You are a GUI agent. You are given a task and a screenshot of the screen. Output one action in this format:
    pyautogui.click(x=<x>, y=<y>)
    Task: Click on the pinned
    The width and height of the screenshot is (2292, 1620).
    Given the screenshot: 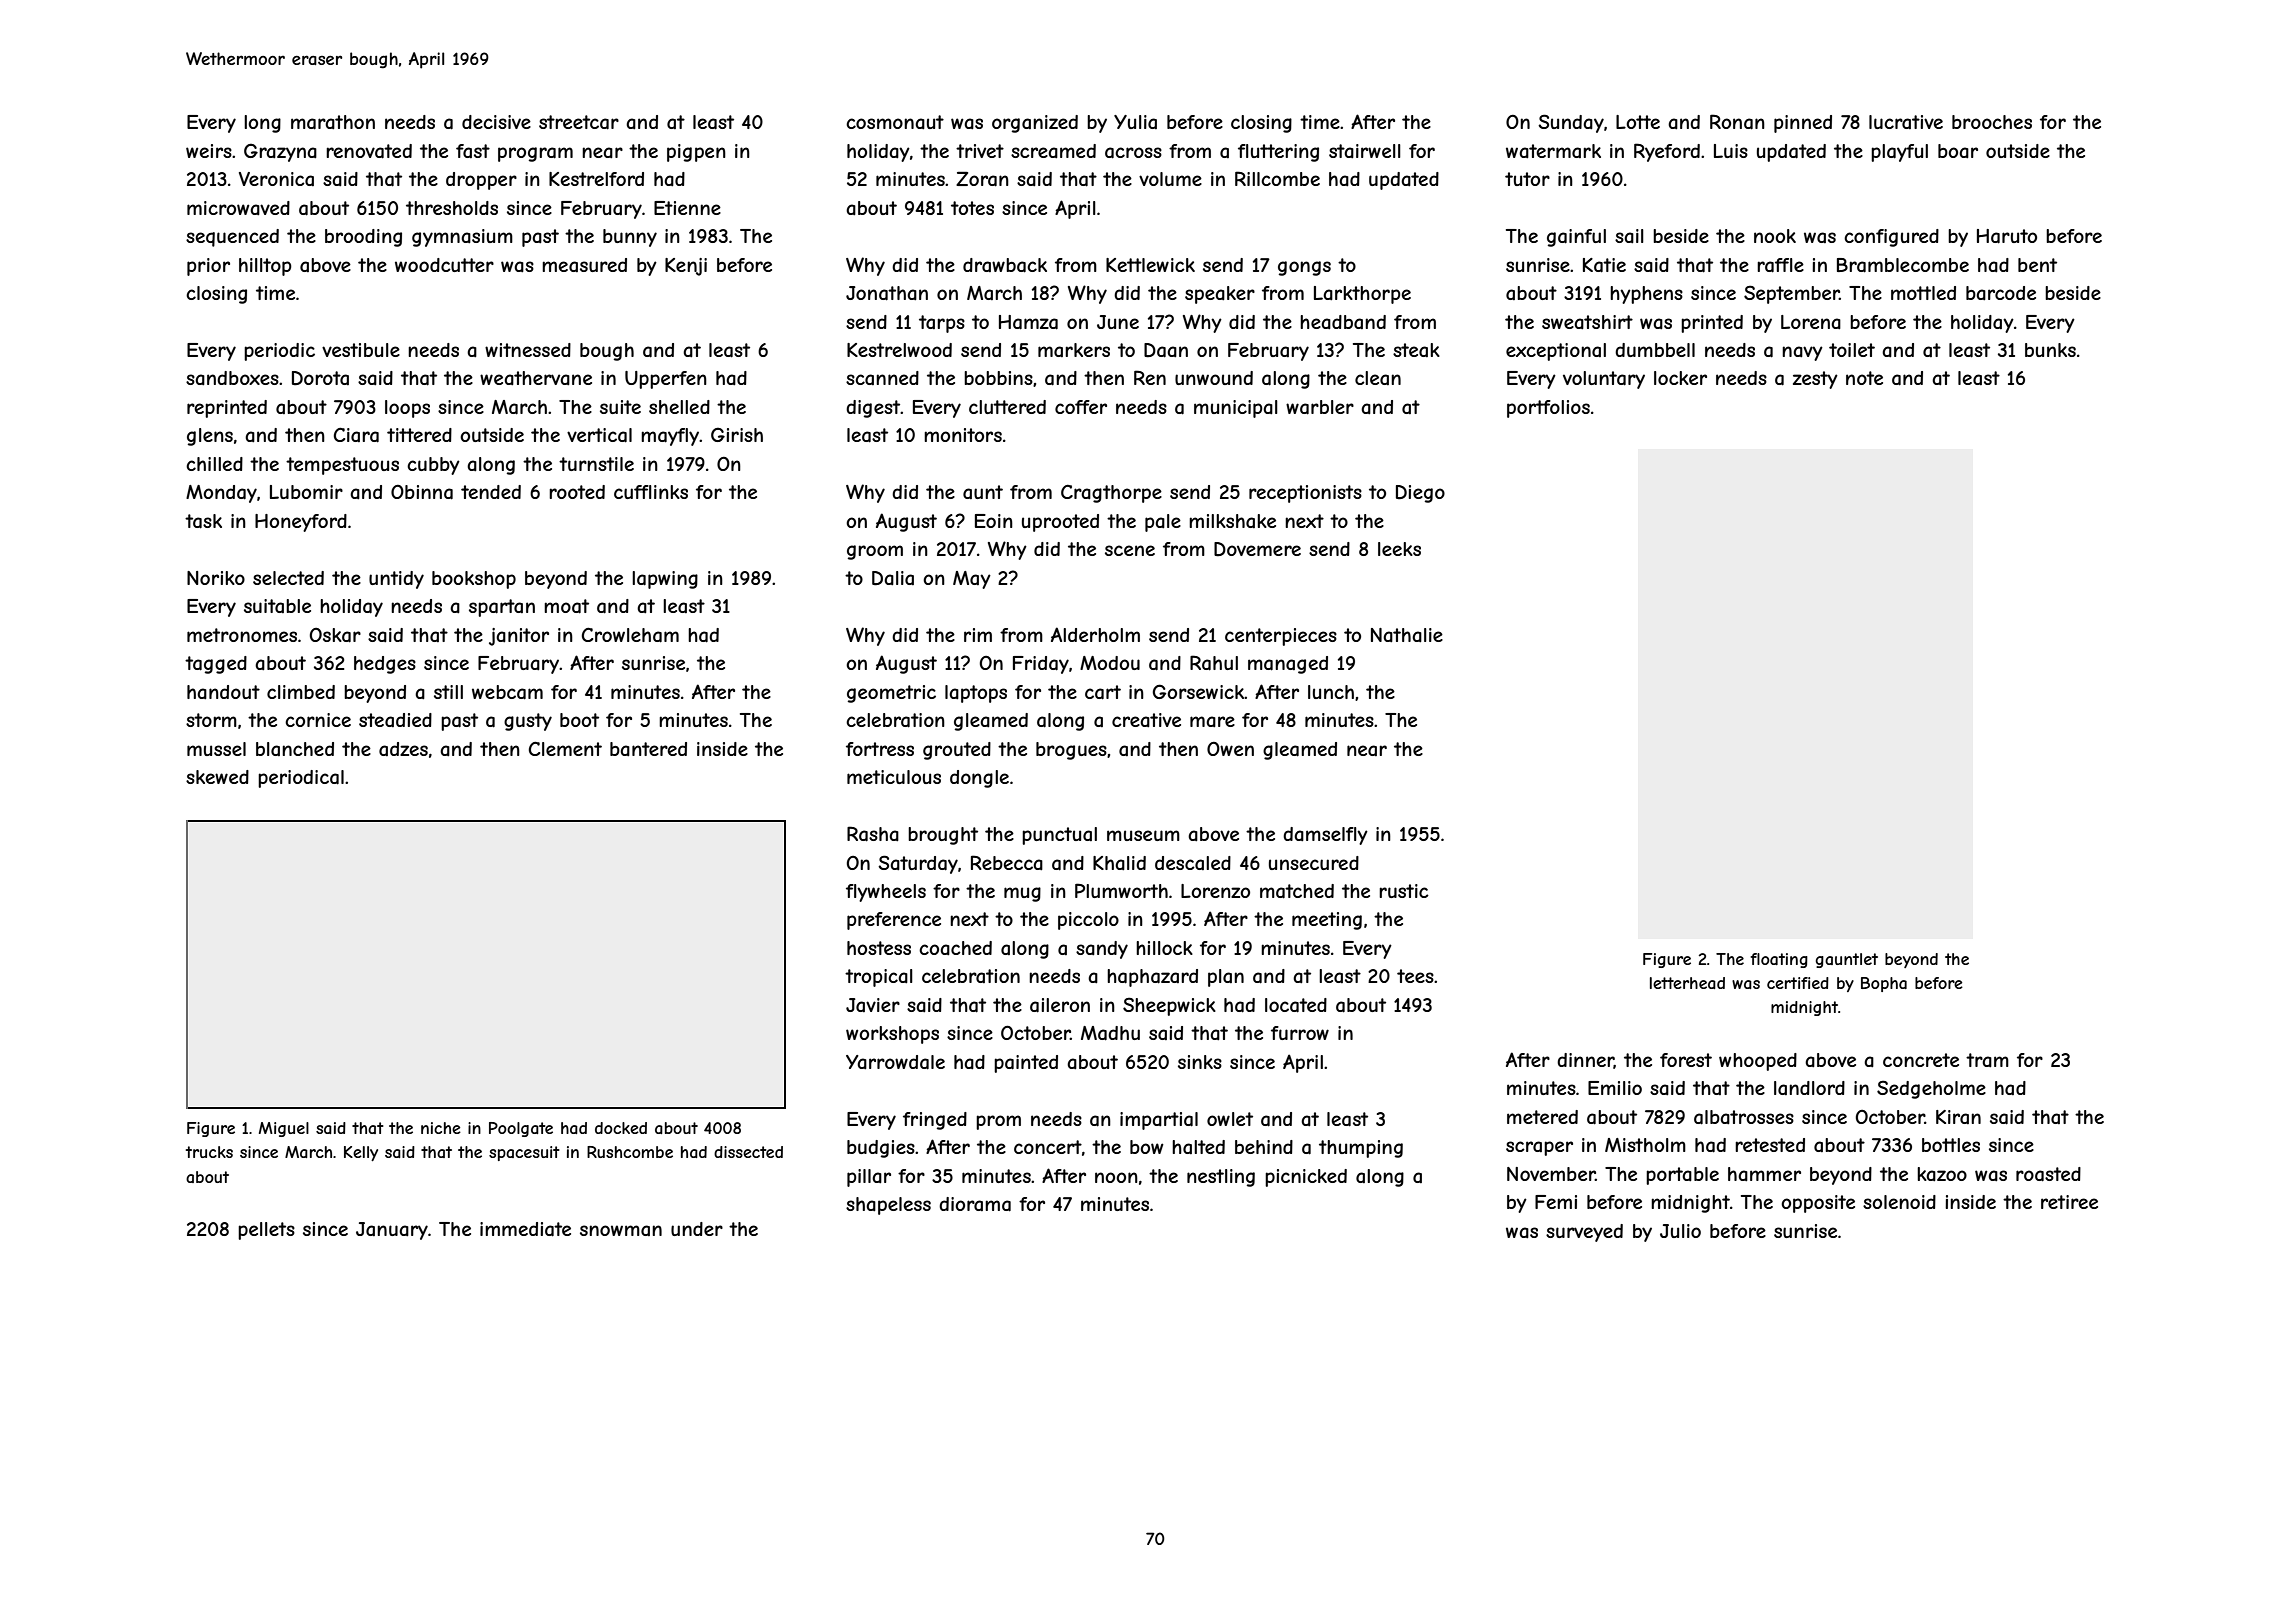 What is the action you would take?
    pyautogui.click(x=1803, y=124)
